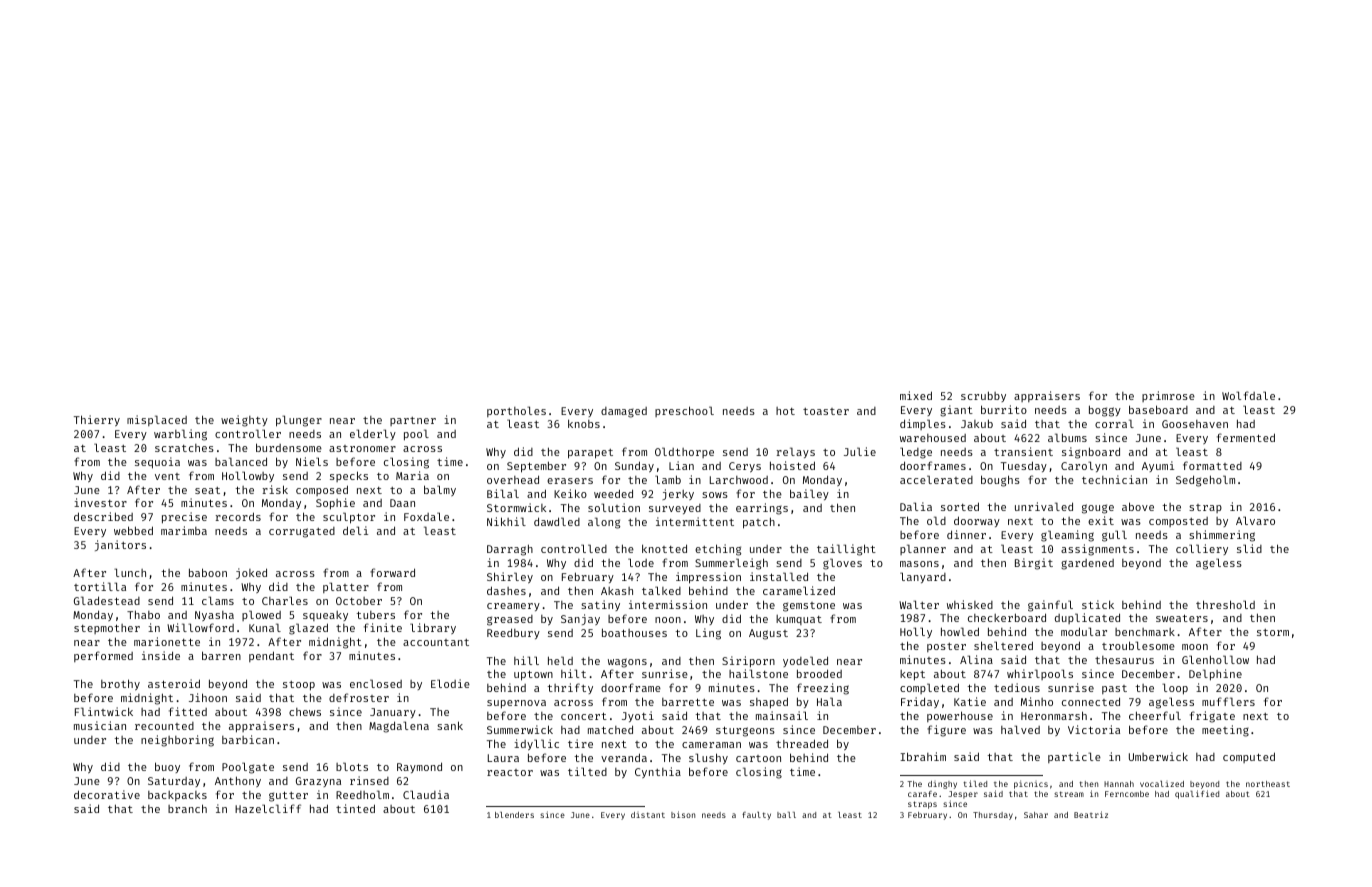 The height and width of the image is (887, 1372). Describe the element at coordinates (1248, 395) in the image. I see `Wolfdale` at that location.
